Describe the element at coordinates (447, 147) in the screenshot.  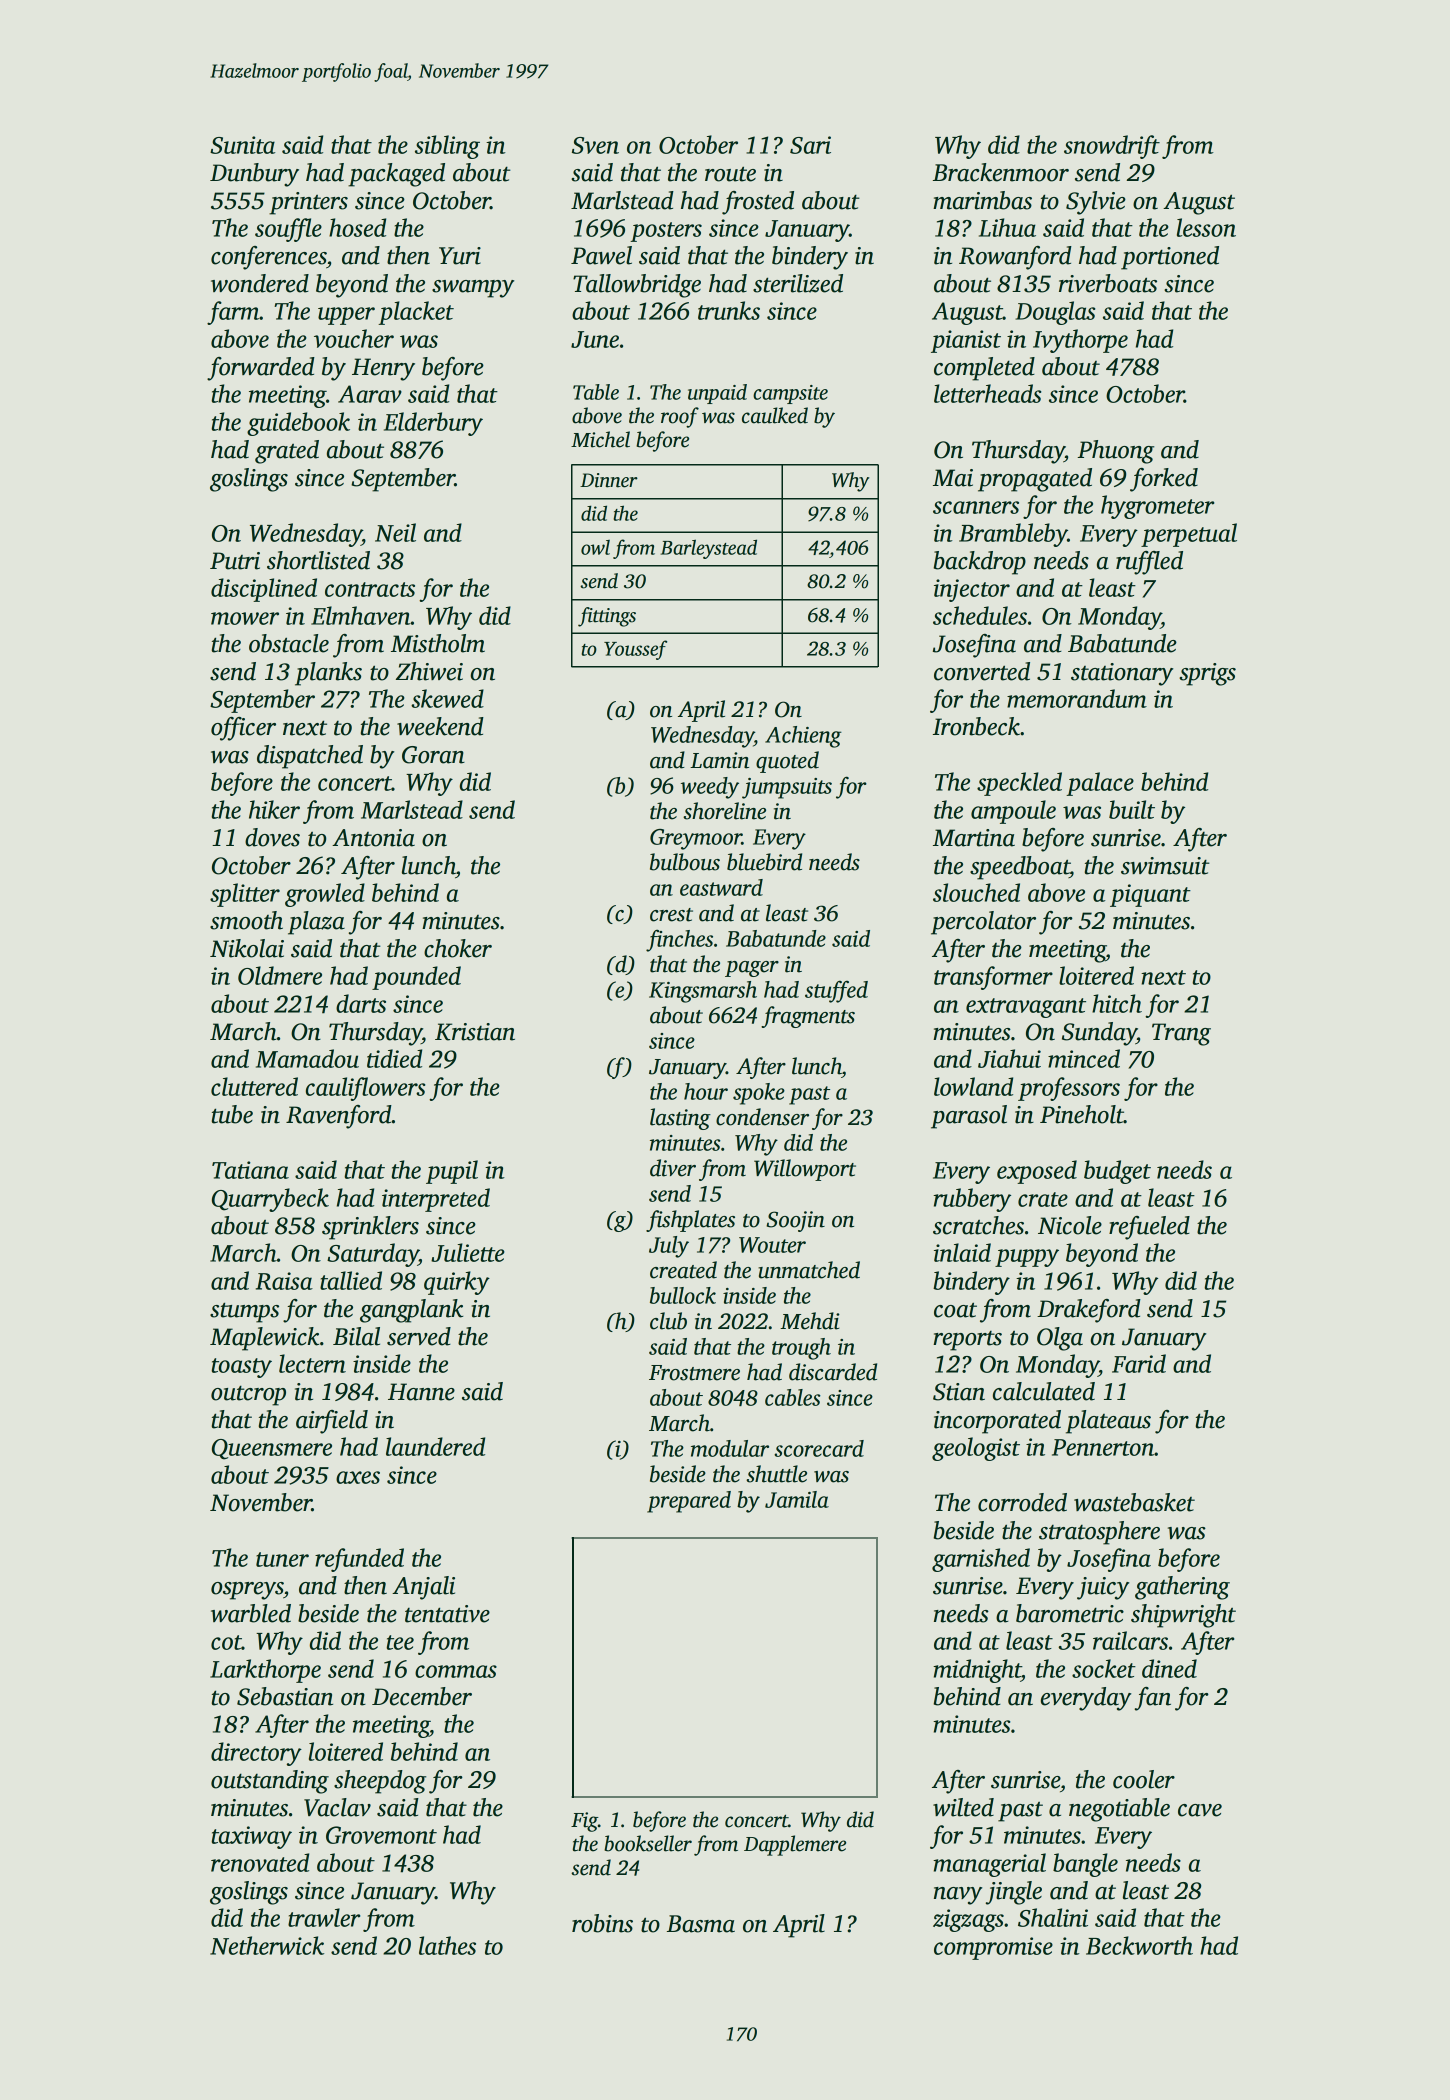
I see `sibling` at that location.
